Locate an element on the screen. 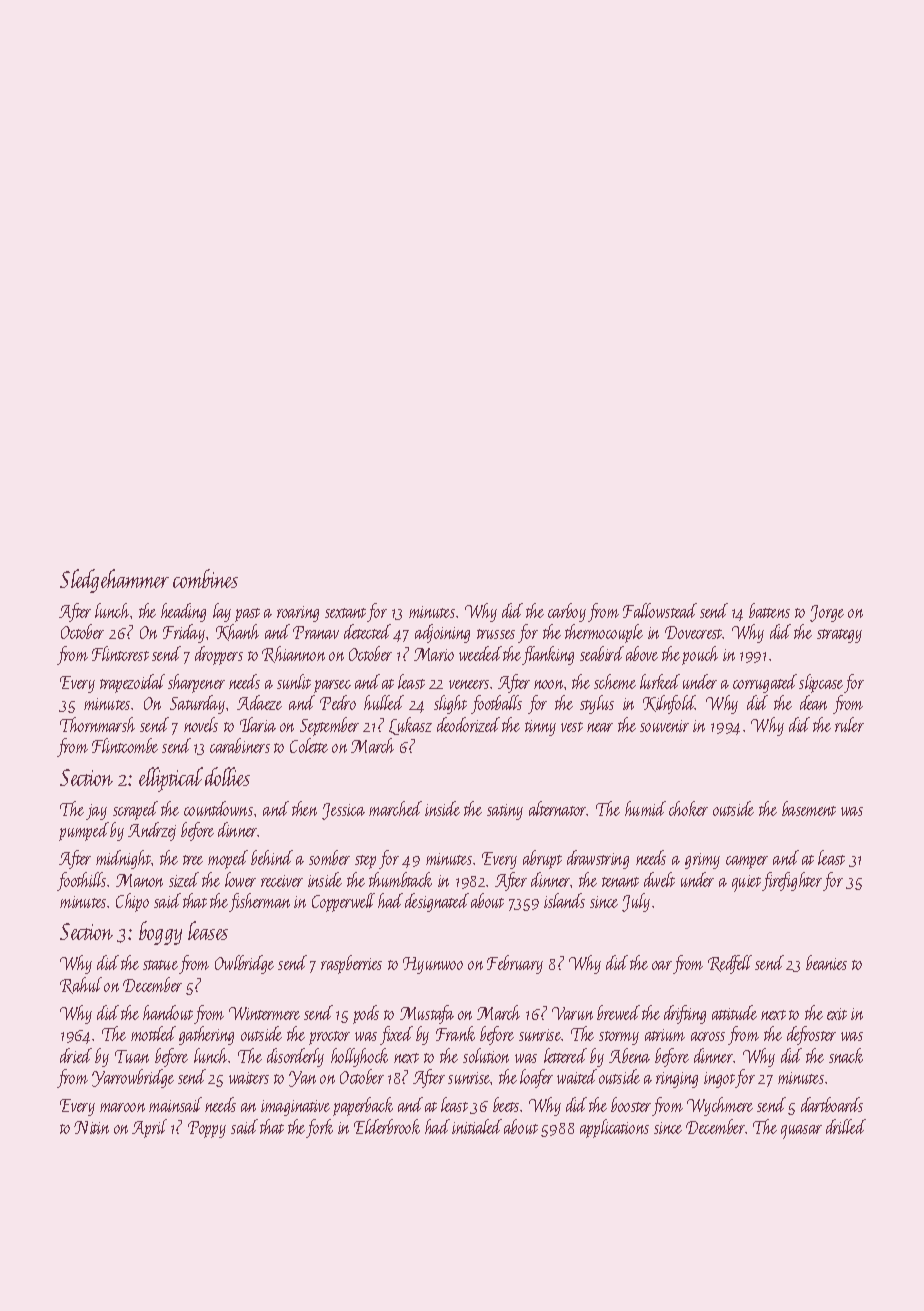 The width and height of the screenshot is (924, 1311). Fallowstead is located at coordinates (660, 610).
